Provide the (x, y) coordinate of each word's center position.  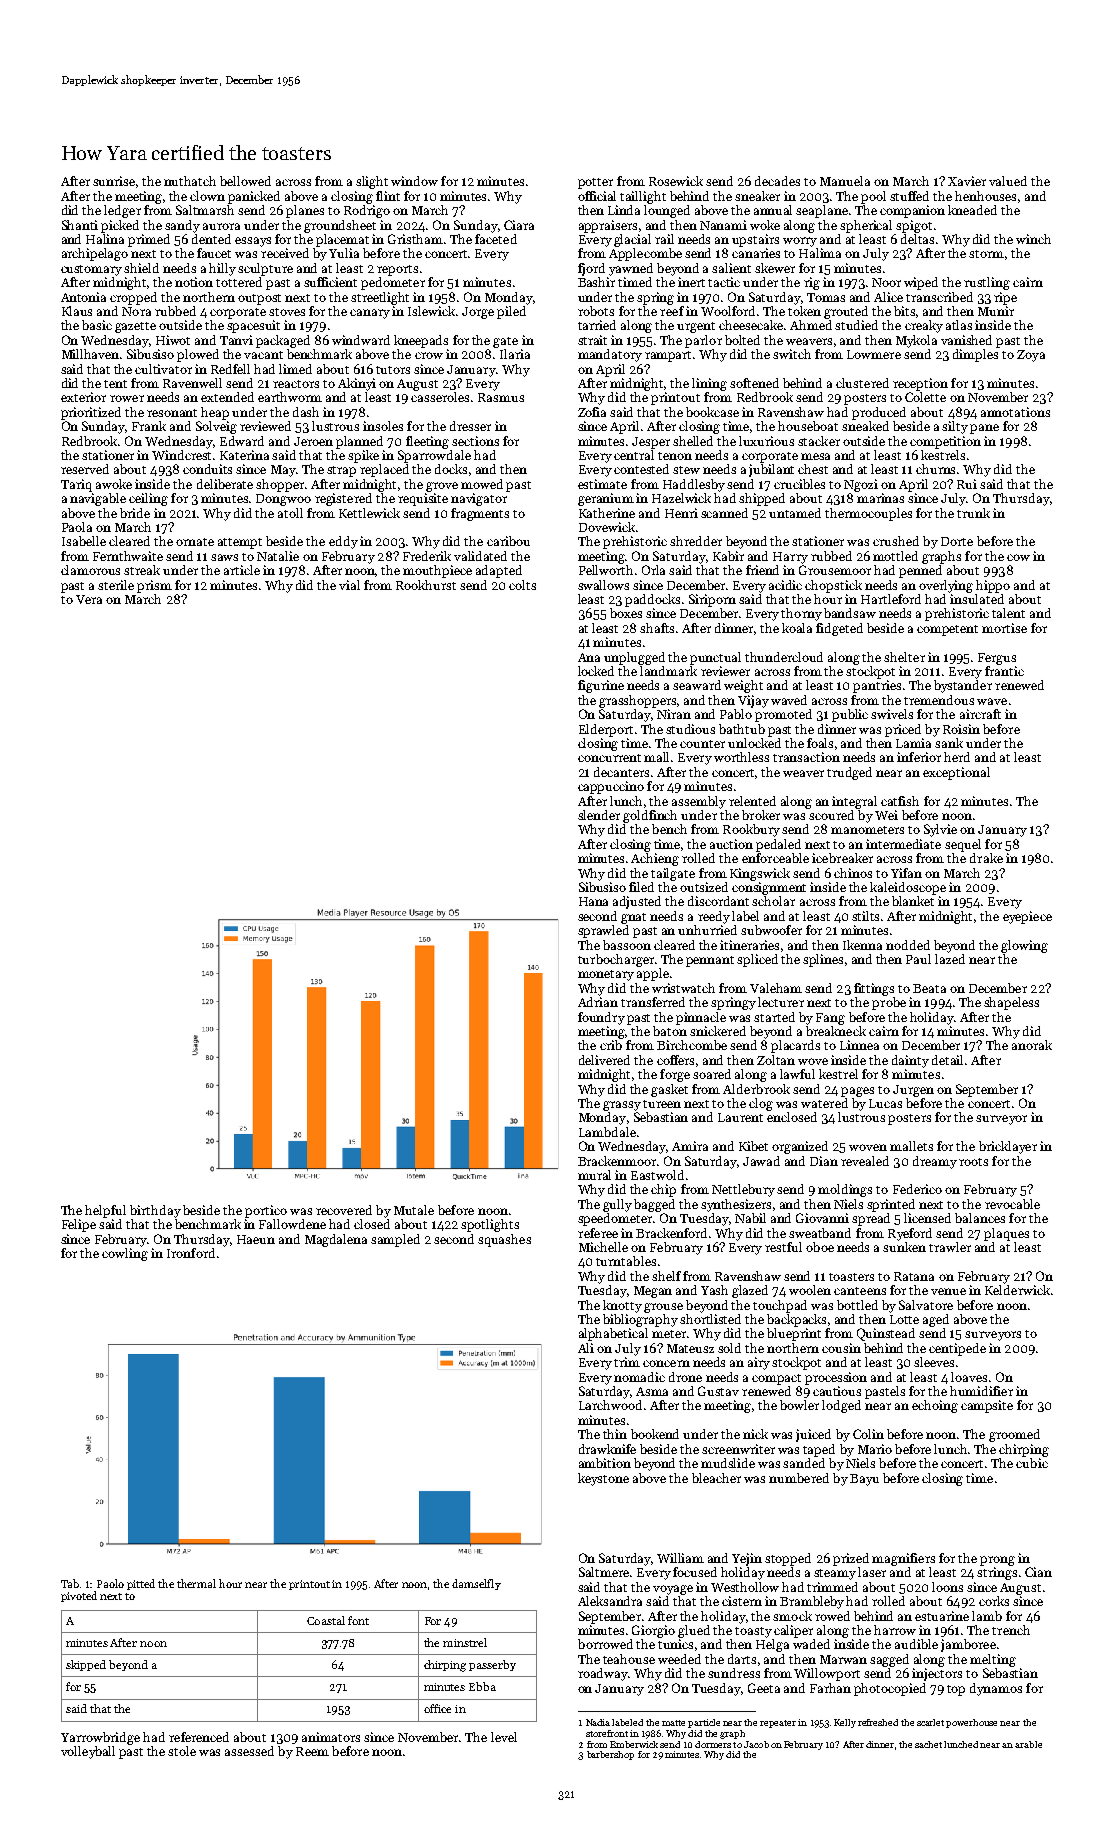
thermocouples (868, 514)
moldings (845, 1190)
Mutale (414, 1210)
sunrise (114, 181)
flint (388, 196)
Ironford (191, 1253)
